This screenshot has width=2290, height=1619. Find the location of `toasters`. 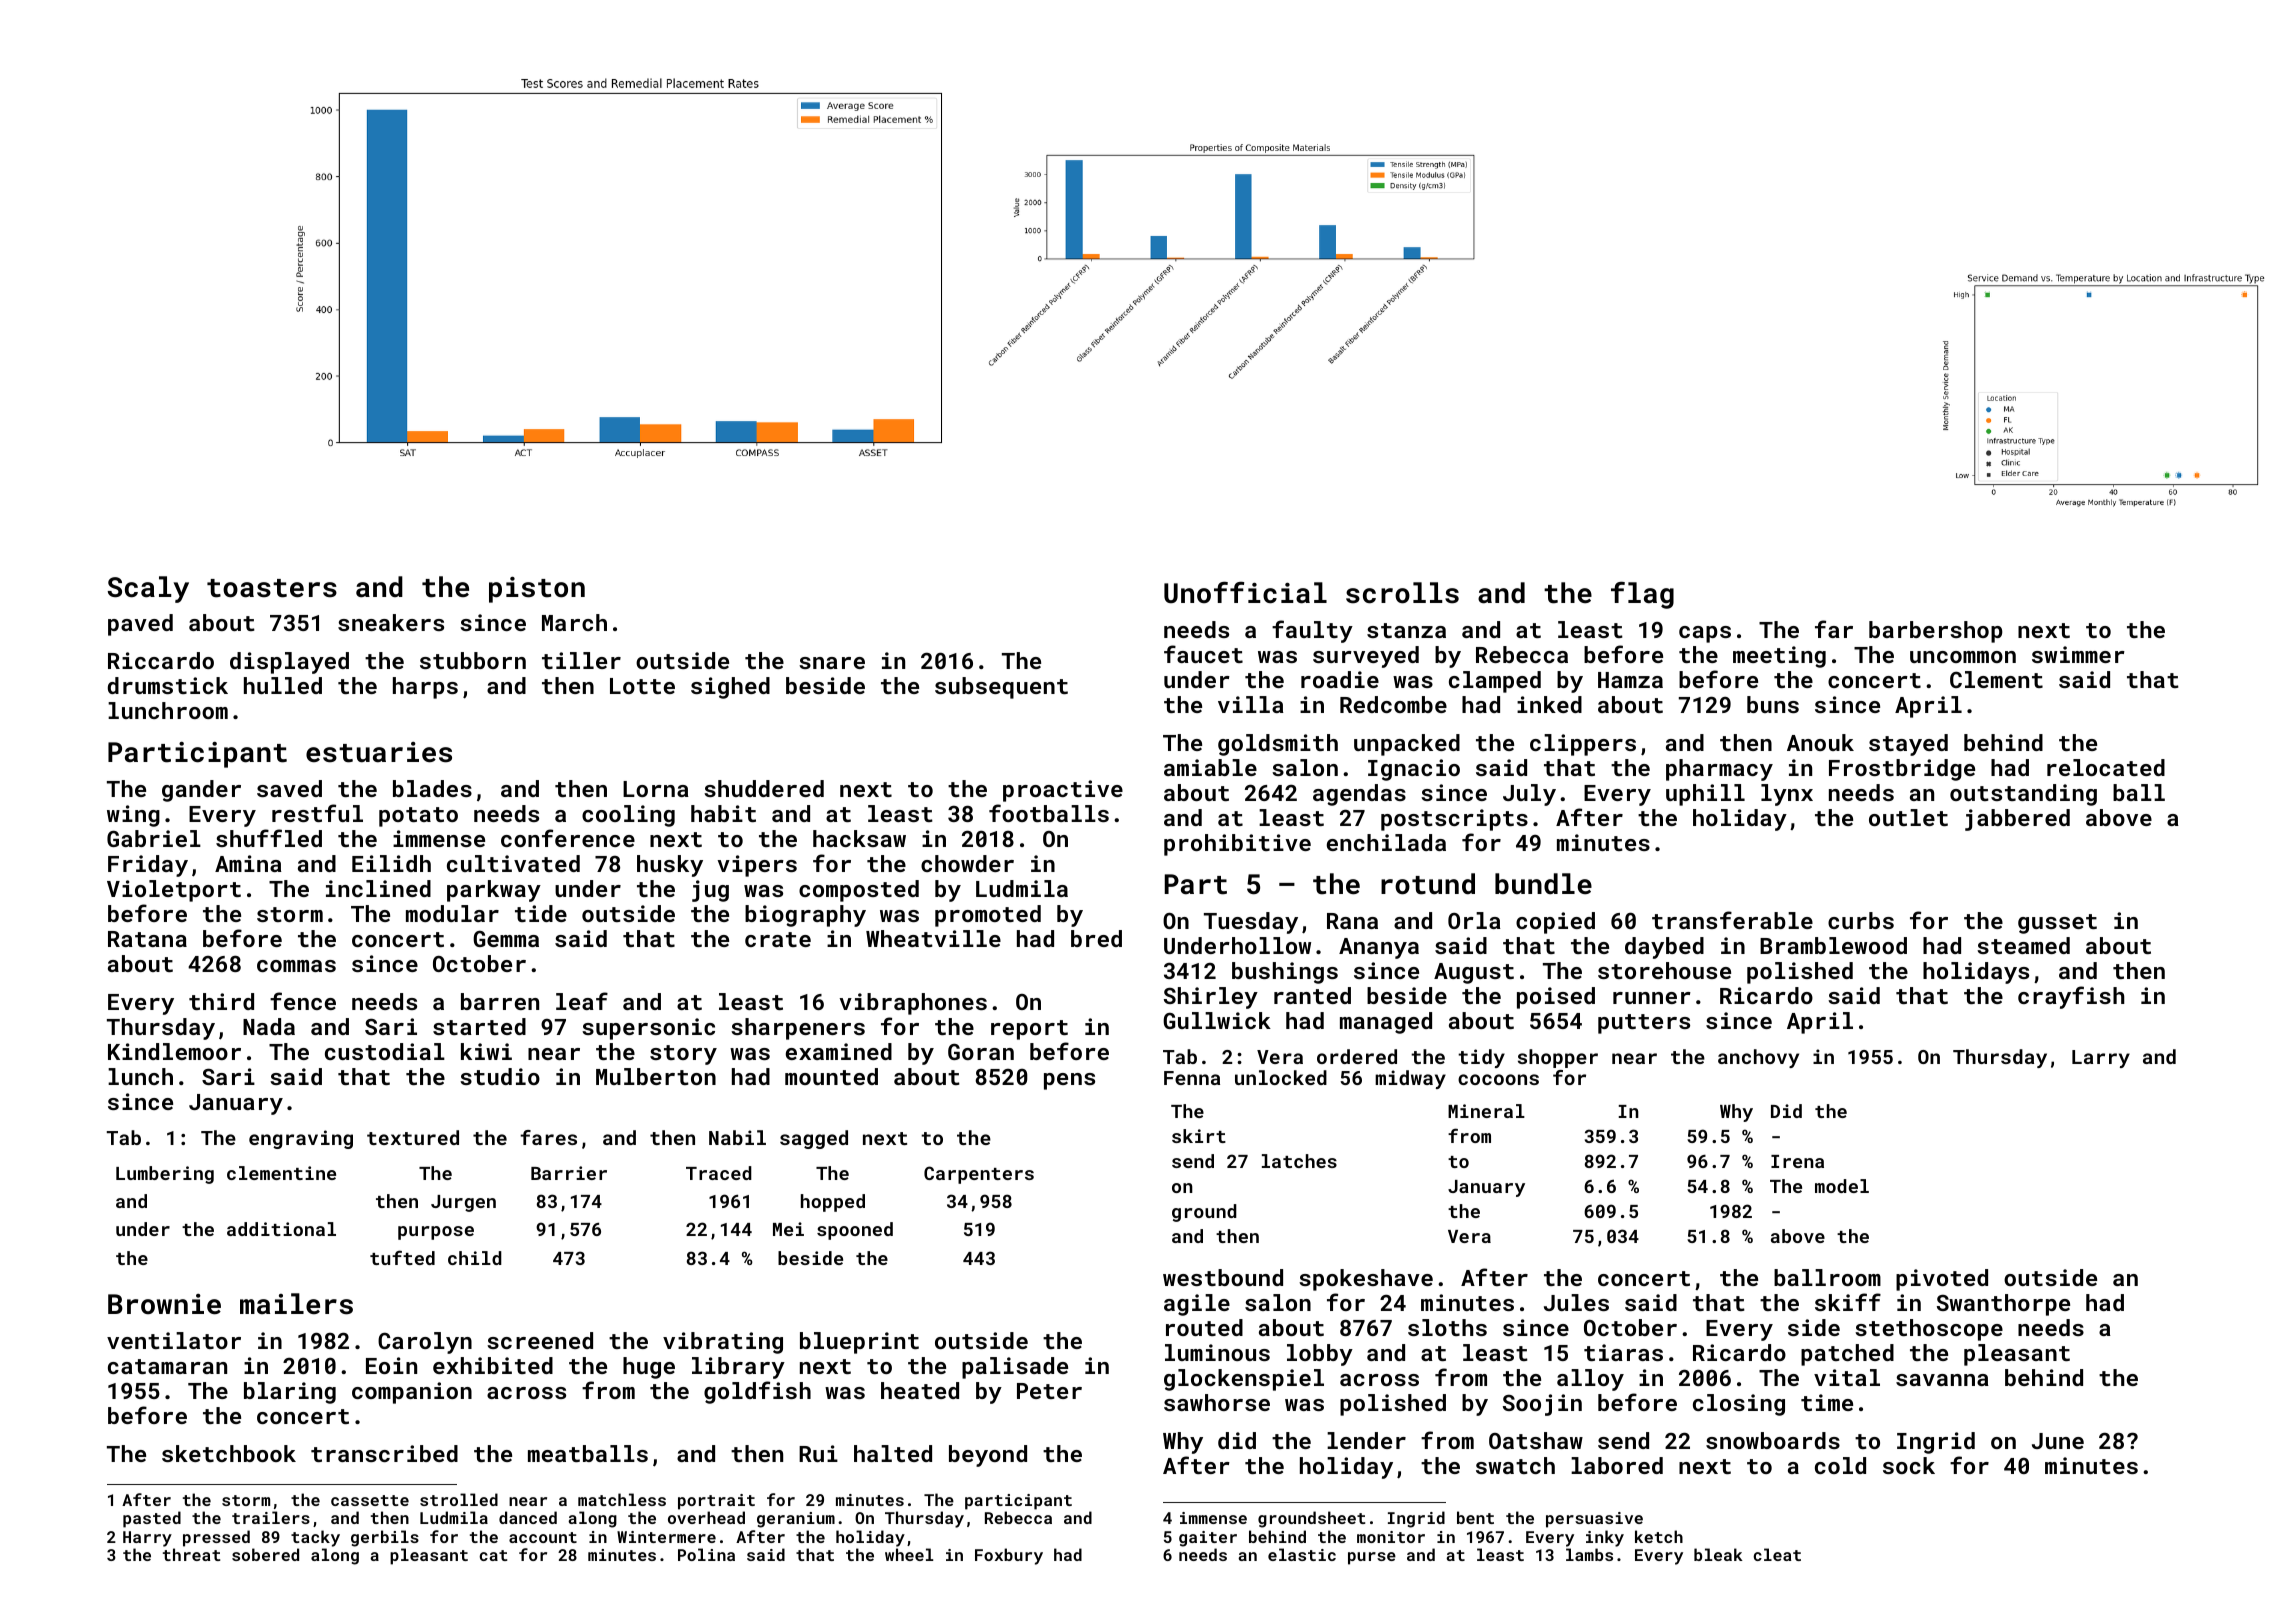

toasters is located at coordinates (272, 588).
